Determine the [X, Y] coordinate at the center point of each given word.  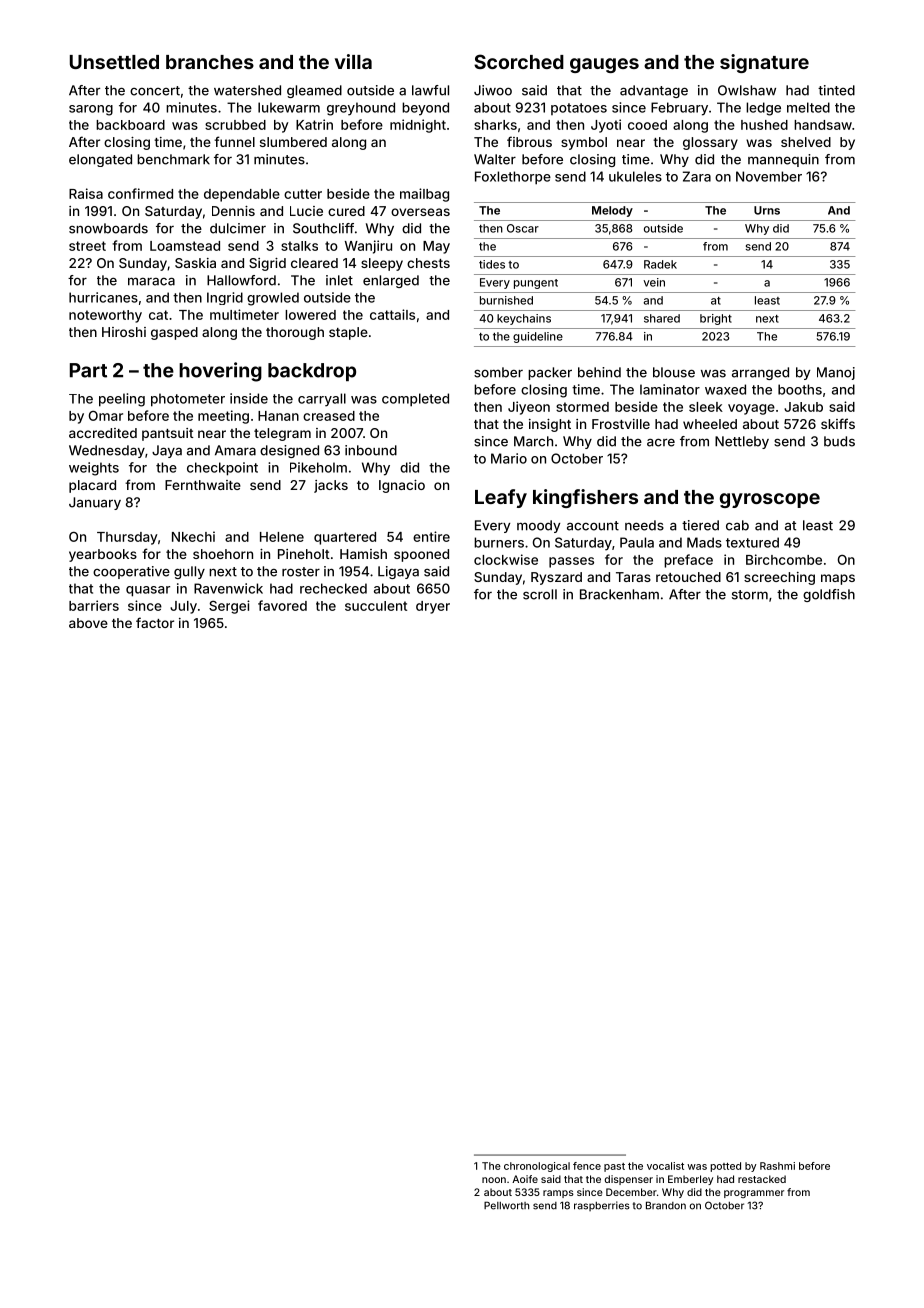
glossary [710, 143]
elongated [100, 160]
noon [494, 1180]
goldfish [829, 595]
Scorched [519, 61]
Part [88, 370]
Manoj [836, 373]
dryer [433, 607]
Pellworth [506, 1205]
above [88, 623]
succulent [376, 606]
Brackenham [619, 594]
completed [415, 400]
